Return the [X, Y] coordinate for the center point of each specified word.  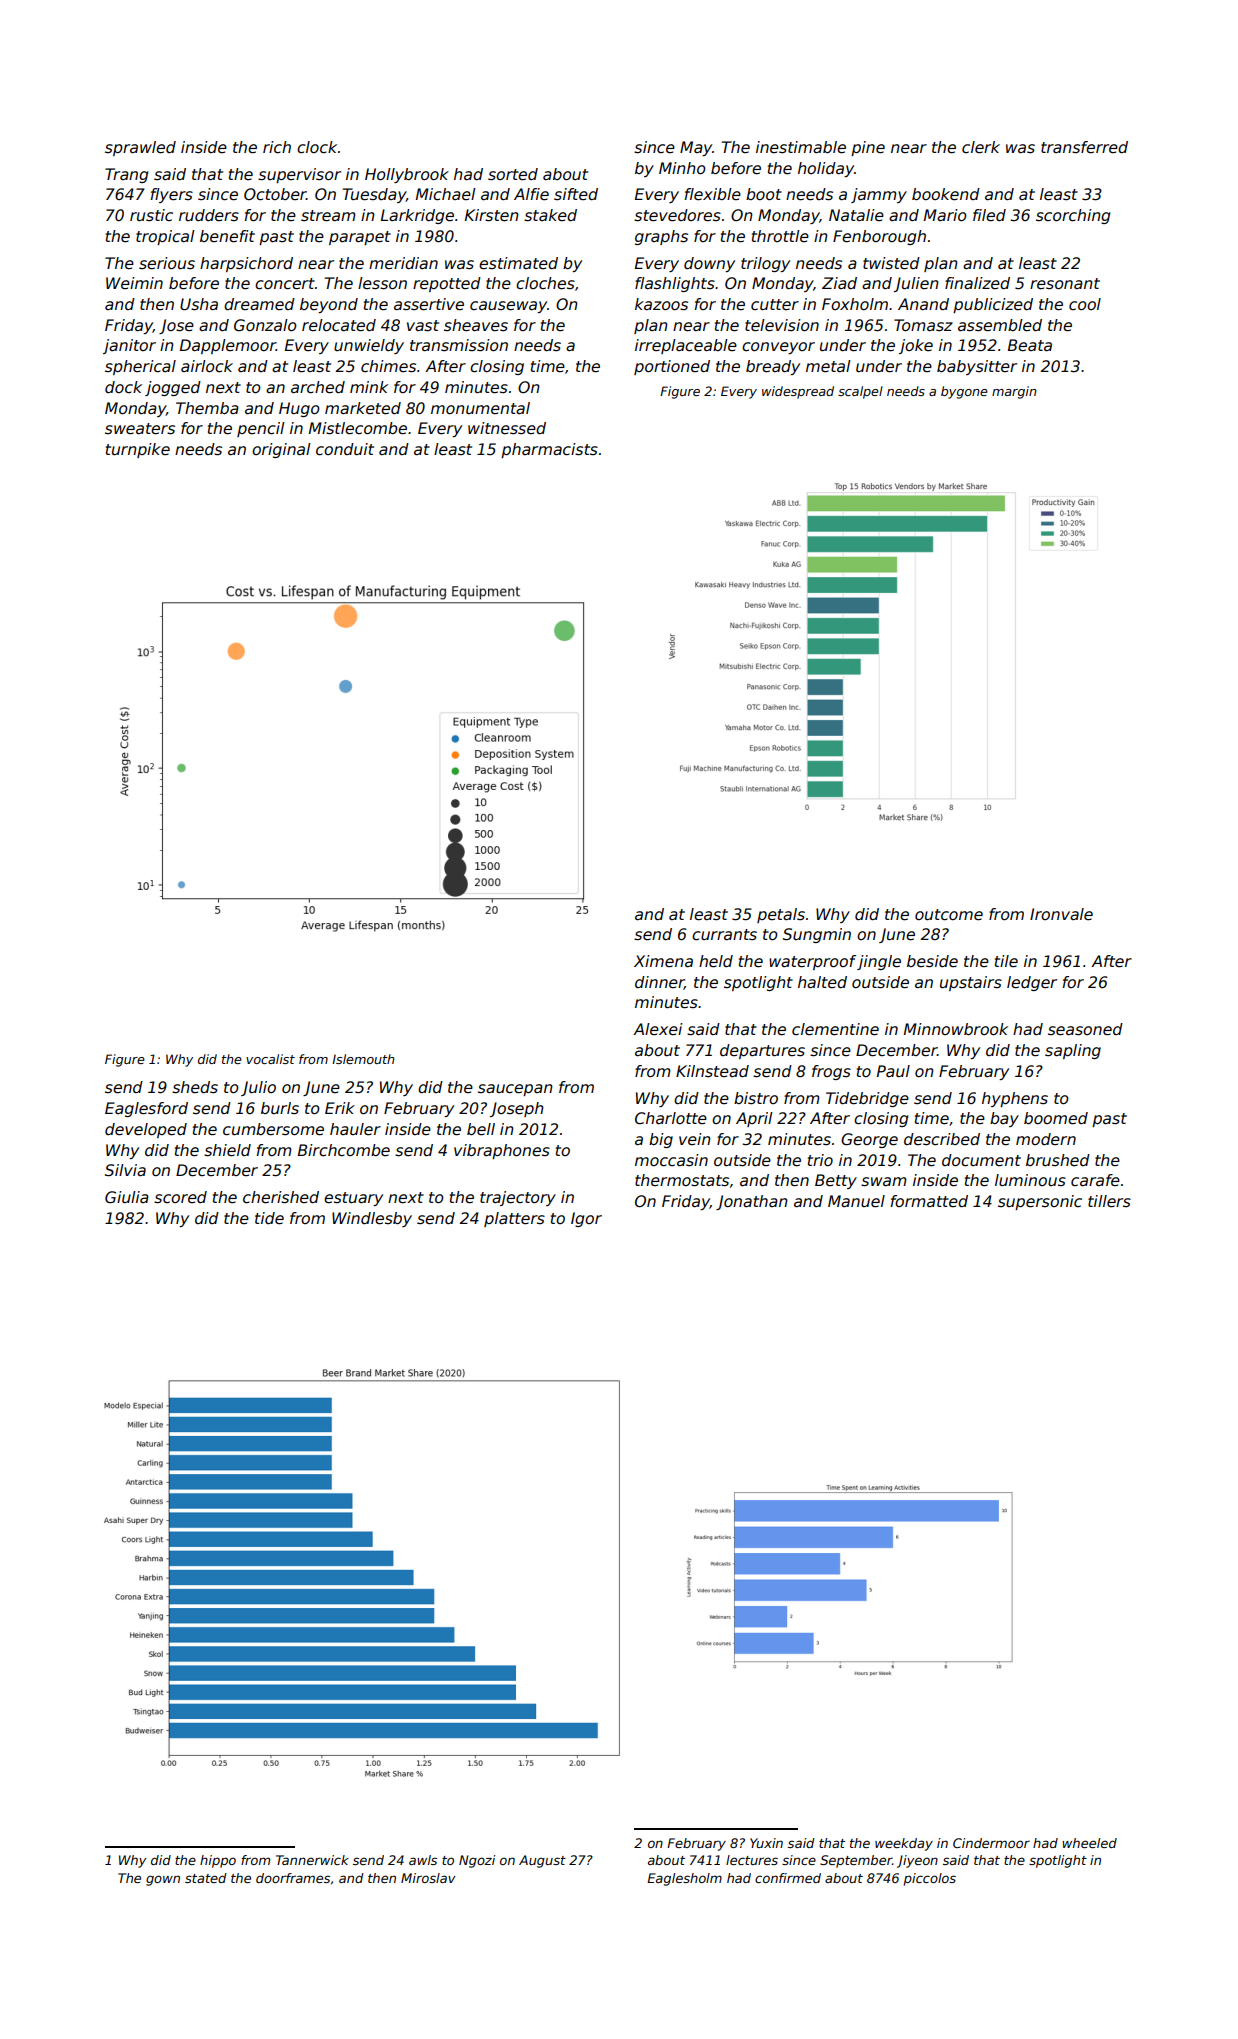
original [281, 450]
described [942, 1139]
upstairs [971, 983]
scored [180, 1197]
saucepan [515, 1090]
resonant [1065, 284]
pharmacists [549, 450]
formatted [929, 1201]
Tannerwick [312, 1860]
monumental [480, 408]
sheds [195, 1087]
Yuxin [766, 1843]
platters [514, 1219]
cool [1085, 304]
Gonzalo [265, 325]
